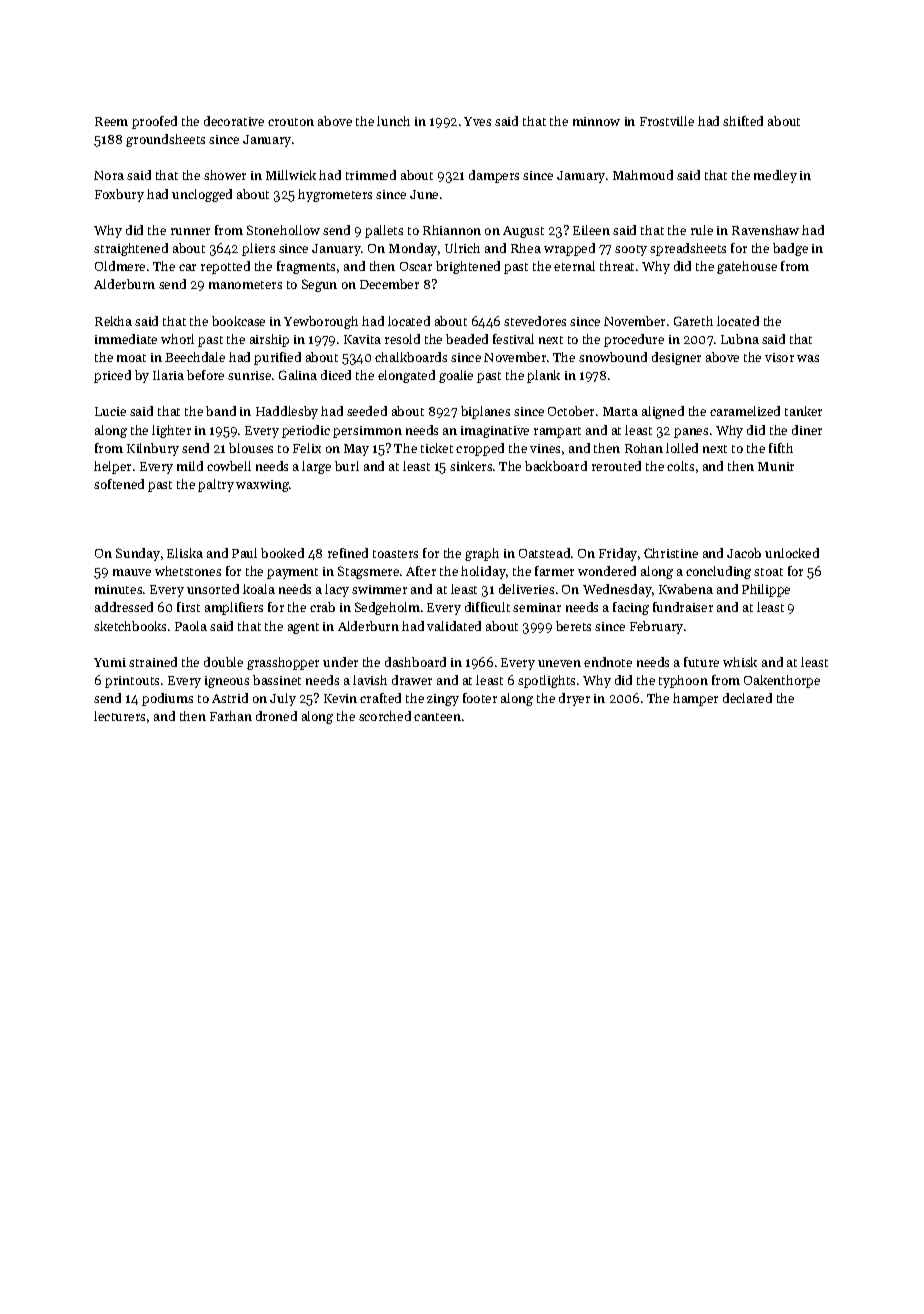 Image resolution: width=924 pixels, height=1314 pixels. What do you see at coordinates (119, 716) in the page?
I see `lecturers` at bounding box center [119, 716].
